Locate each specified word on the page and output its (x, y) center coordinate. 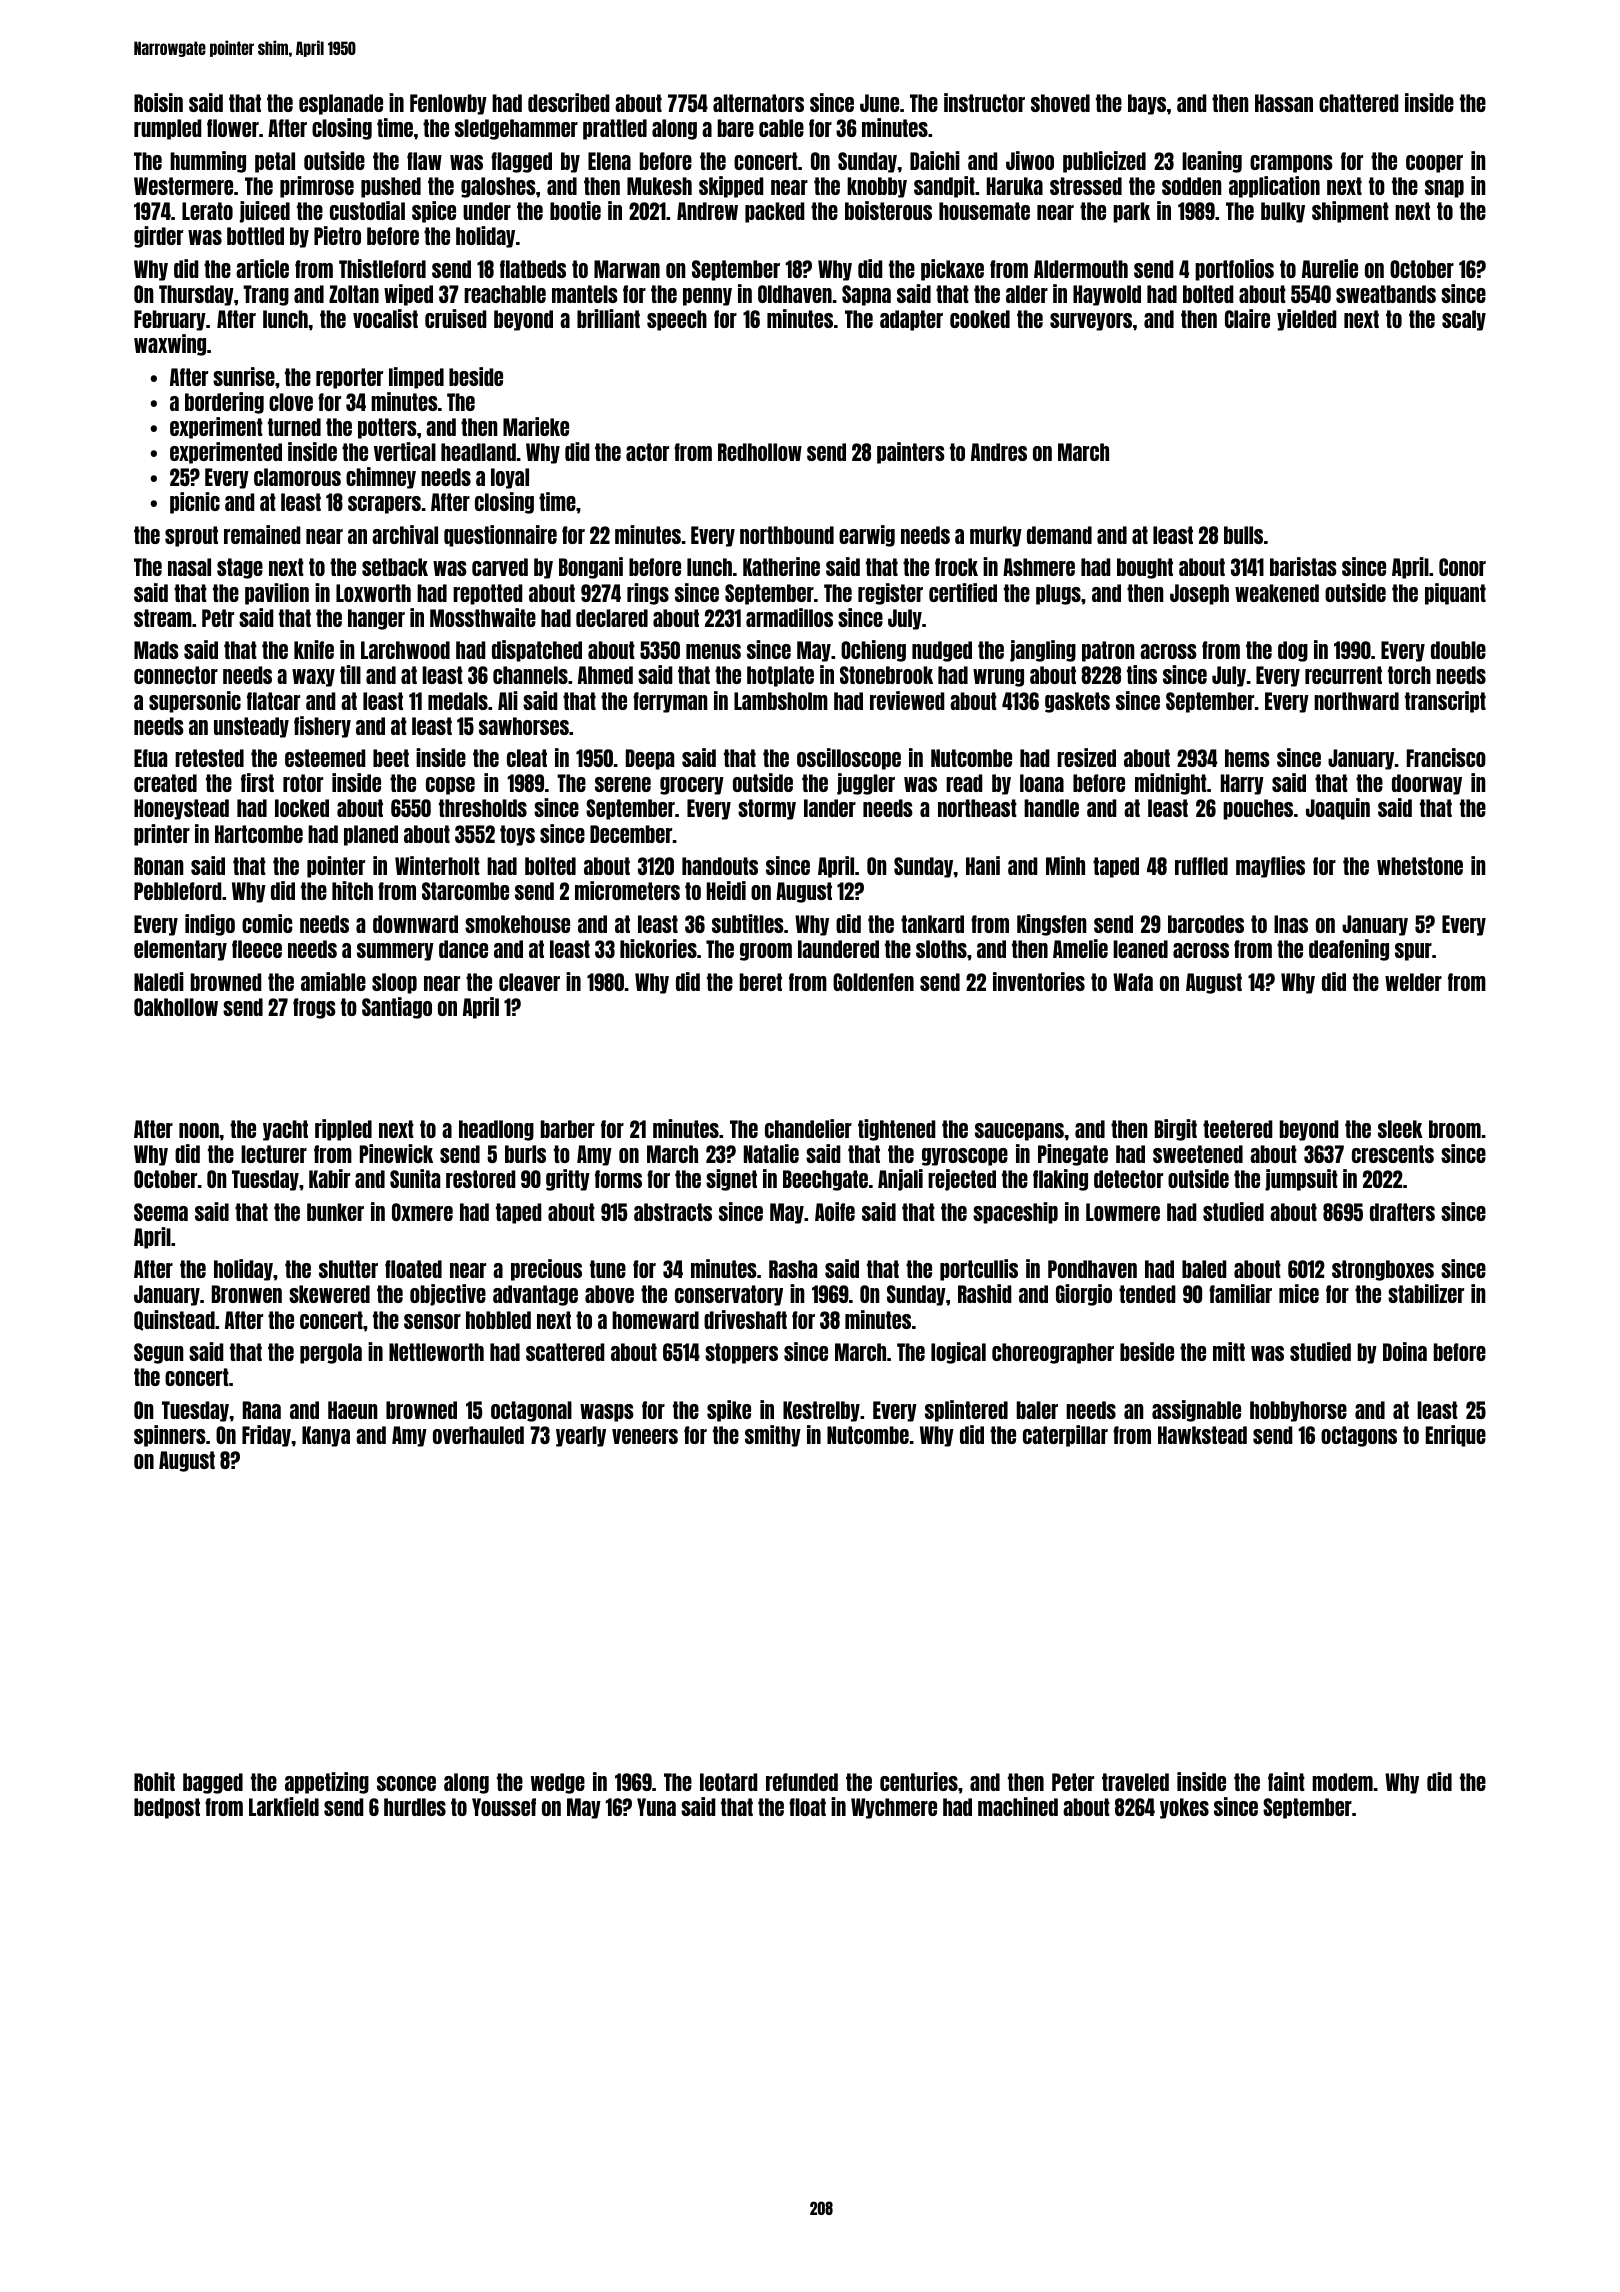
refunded (802, 1782)
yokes (1184, 1808)
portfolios (1234, 270)
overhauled (478, 1435)
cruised (456, 318)
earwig (867, 536)
